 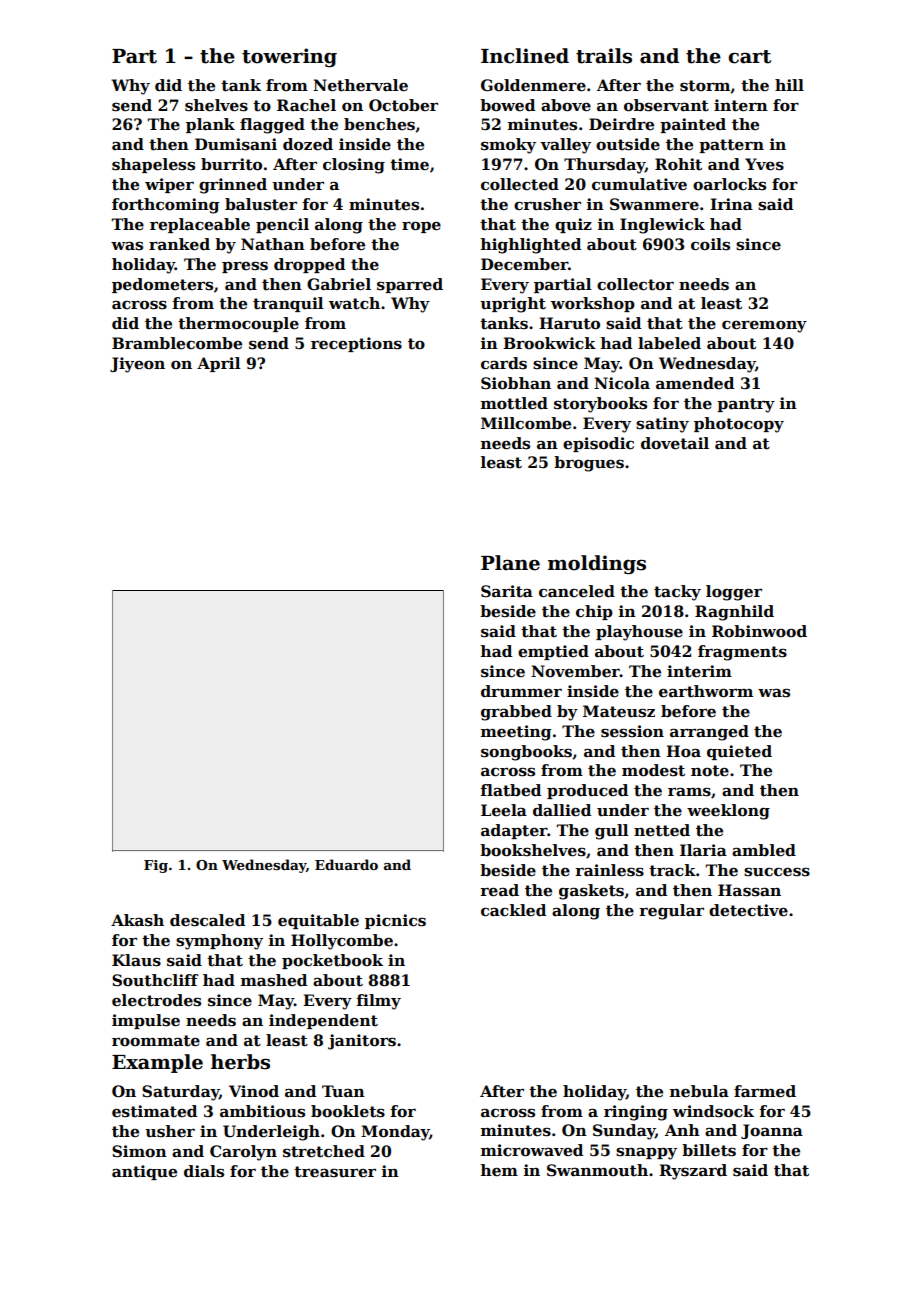 What do you see at coordinates (504, 363) in the screenshot?
I see `cards` at bounding box center [504, 363].
